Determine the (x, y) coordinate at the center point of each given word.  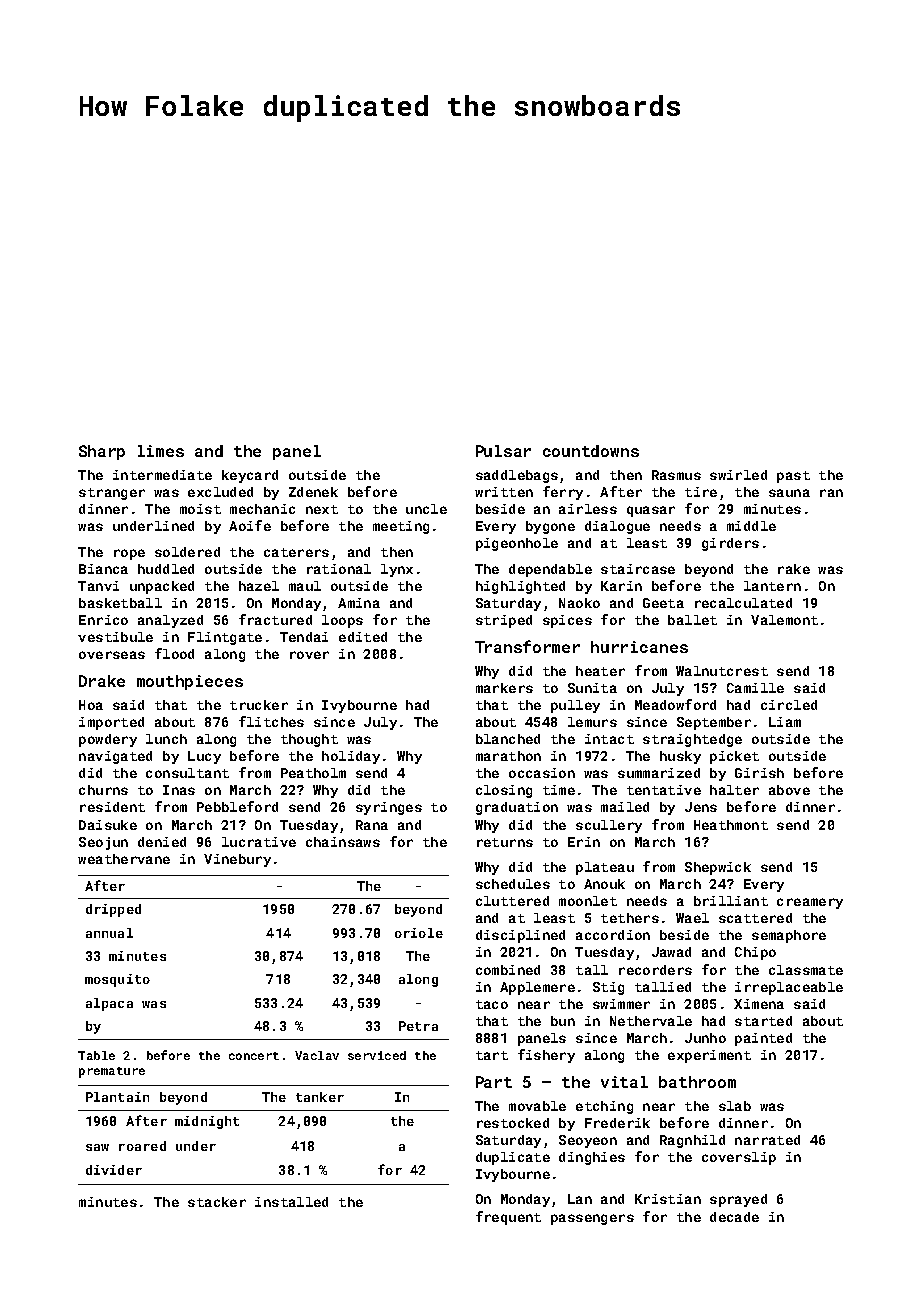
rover (309, 655)
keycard (250, 476)
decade (734, 1217)
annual (109, 933)
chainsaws (343, 842)
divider (114, 1170)
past (793, 477)
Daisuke (108, 825)
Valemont (784, 620)
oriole (419, 933)
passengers (592, 1219)
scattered (755, 918)
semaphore (789, 936)
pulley (575, 706)
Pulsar (503, 451)
